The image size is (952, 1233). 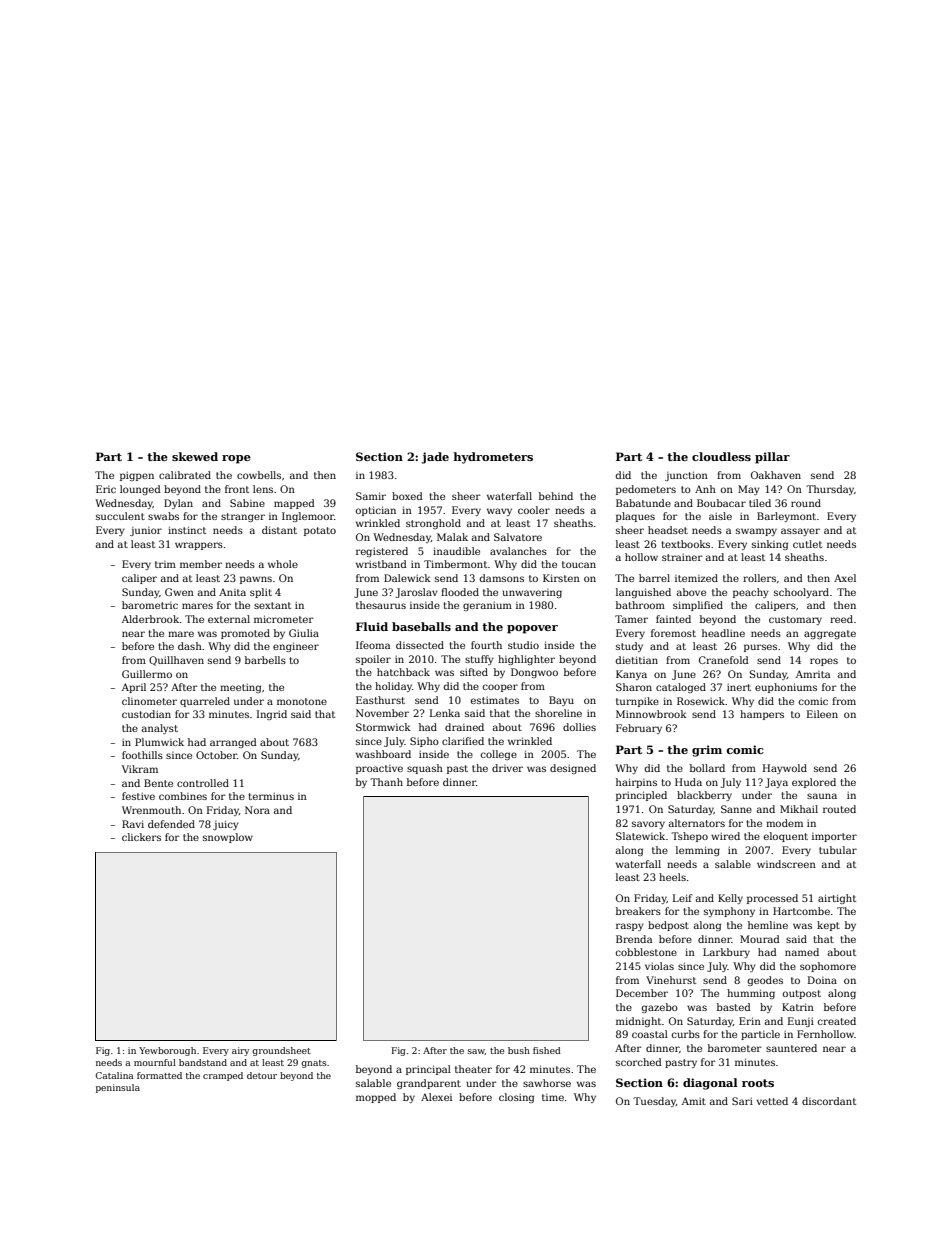 What do you see at coordinates (118, 1088) in the image?
I see `peninsula` at bounding box center [118, 1088].
